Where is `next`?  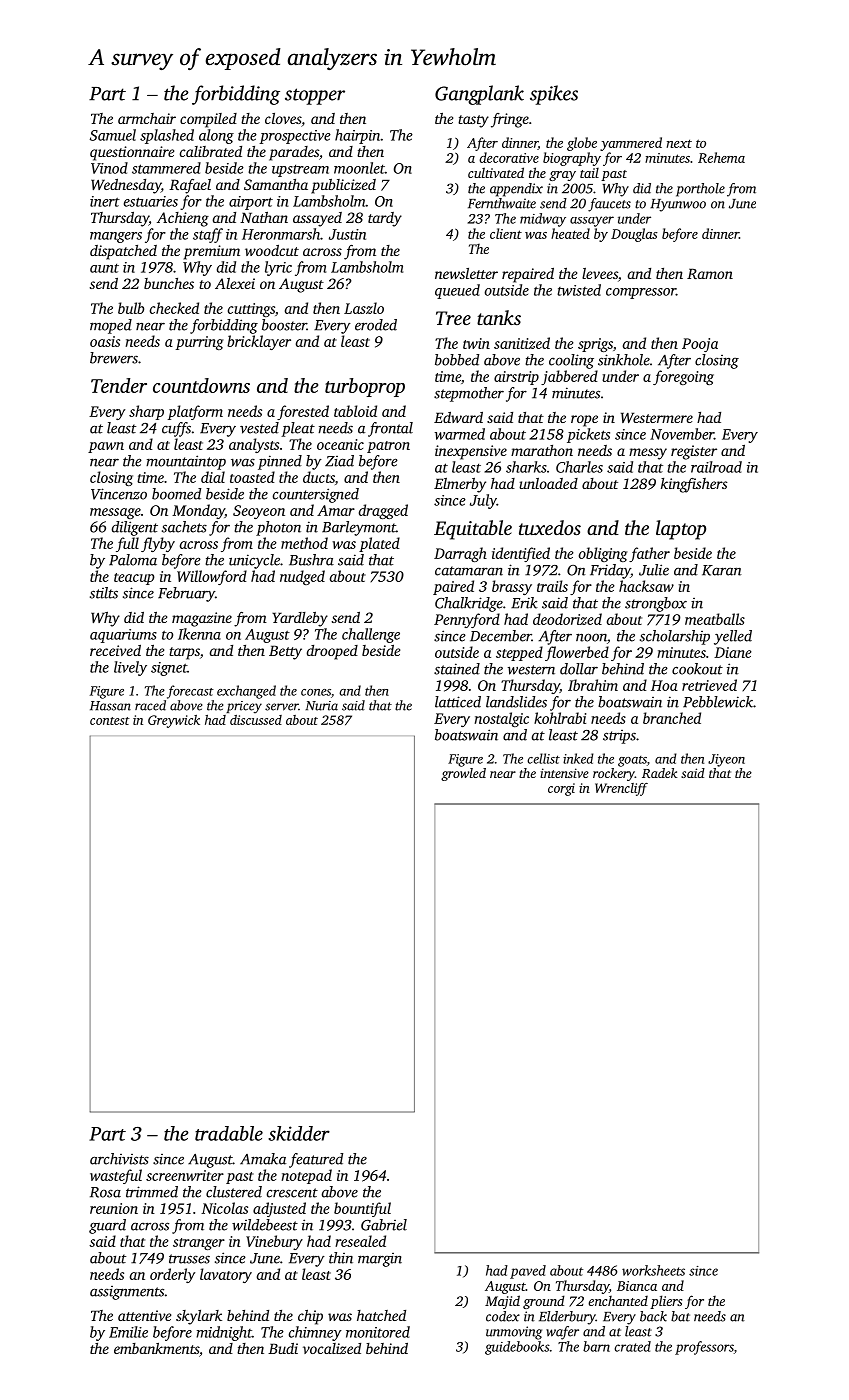 next is located at coordinates (679, 143).
